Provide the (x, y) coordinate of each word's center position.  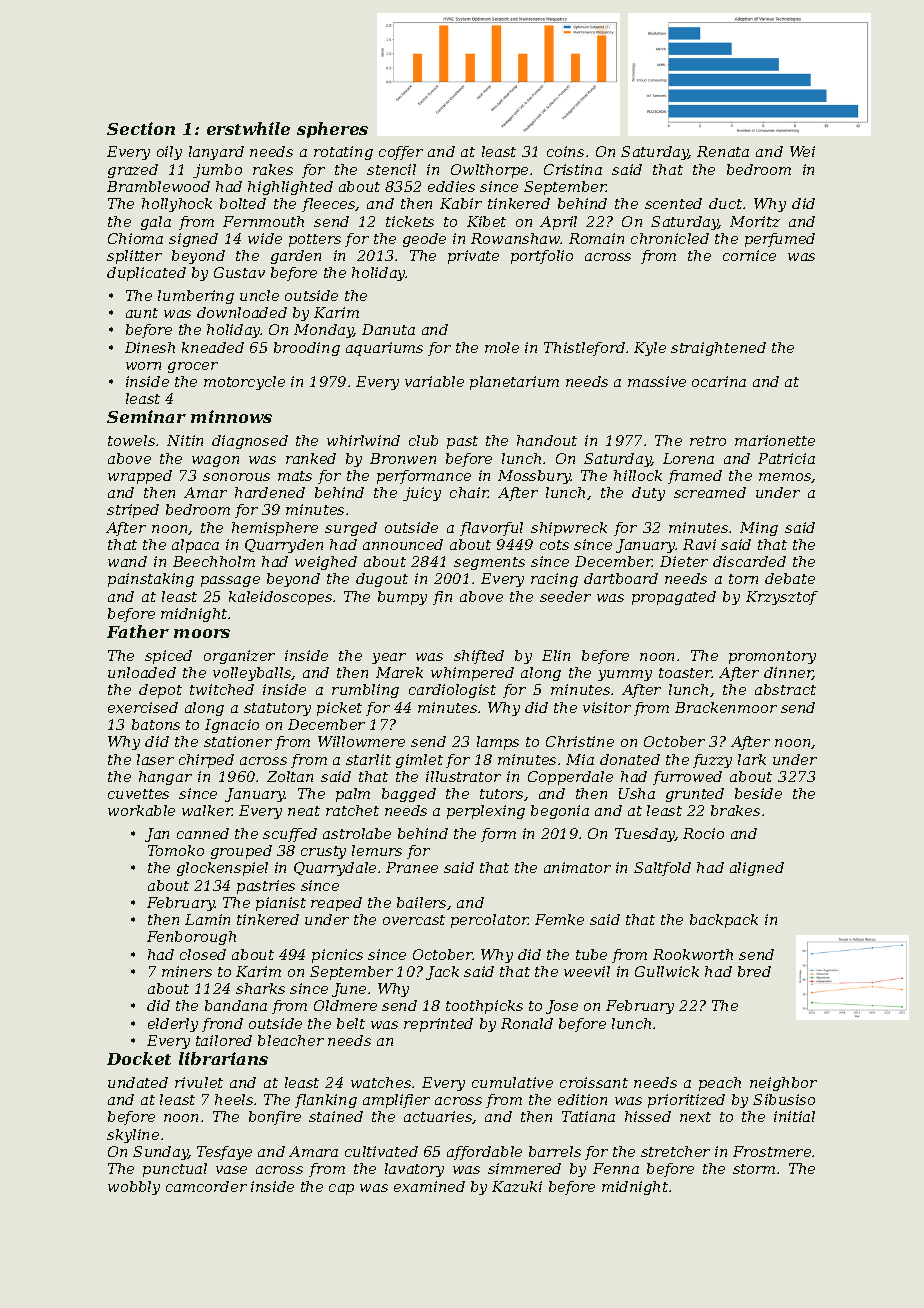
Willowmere (361, 741)
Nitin (185, 440)
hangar (165, 778)
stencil (391, 169)
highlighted (290, 188)
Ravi (699, 544)
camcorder (206, 1186)
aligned (757, 869)
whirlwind (363, 440)
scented (673, 203)
